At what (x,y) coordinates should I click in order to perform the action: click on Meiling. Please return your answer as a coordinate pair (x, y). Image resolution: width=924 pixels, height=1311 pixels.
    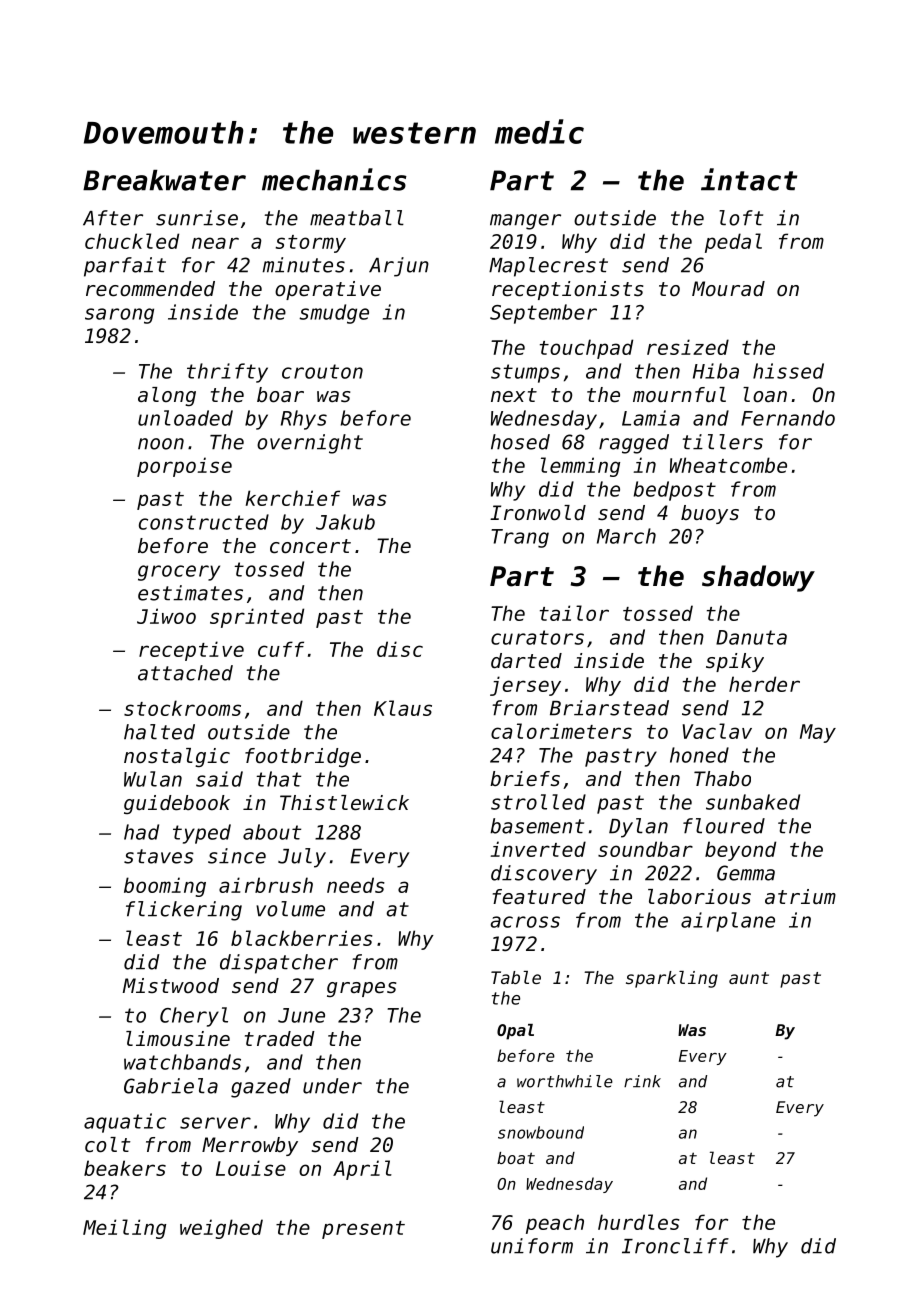
    Looking at the image, I should click on (124, 1229).
